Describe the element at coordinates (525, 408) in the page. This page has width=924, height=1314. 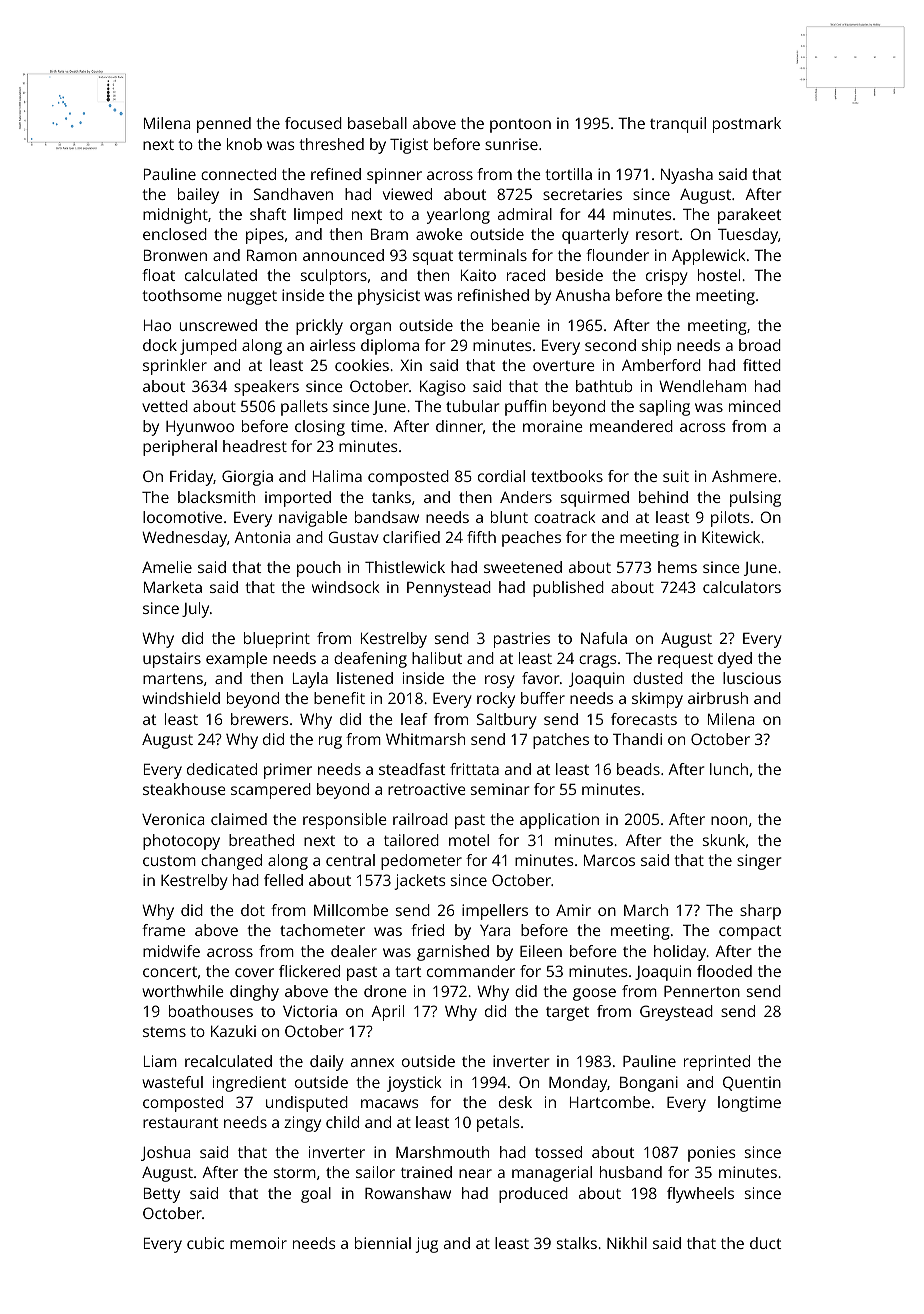
I see `puffin` at that location.
